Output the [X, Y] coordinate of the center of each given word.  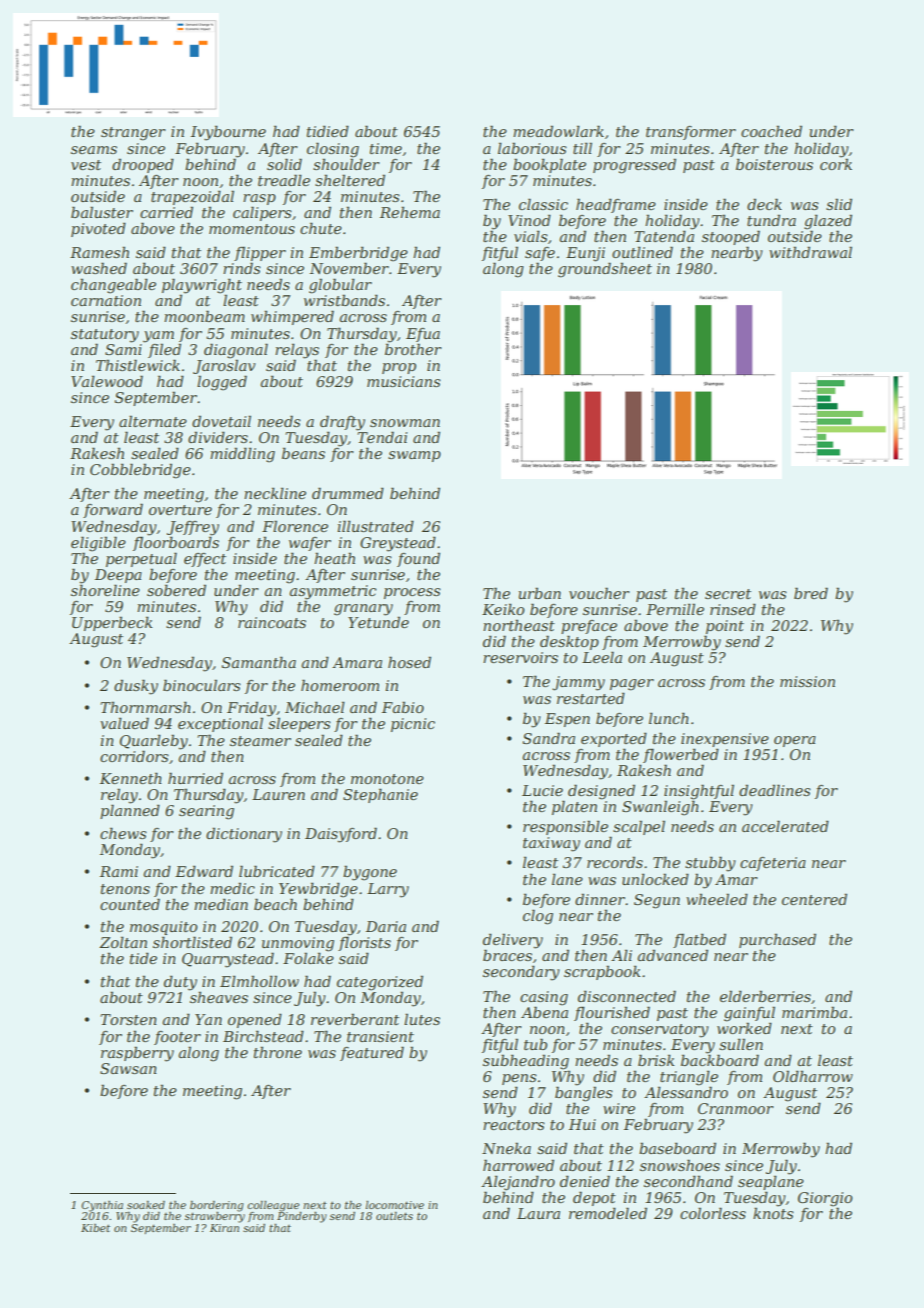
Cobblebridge [140, 471]
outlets [394, 1216]
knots [773, 1213]
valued [124, 723]
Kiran [224, 1228]
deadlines [775, 790]
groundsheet [605, 270]
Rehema [410, 212]
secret [728, 594]
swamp [414, 456]
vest [86, 165]
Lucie [542, 790]
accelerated [785, 826]
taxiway [551, 844]
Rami [119, 871]
